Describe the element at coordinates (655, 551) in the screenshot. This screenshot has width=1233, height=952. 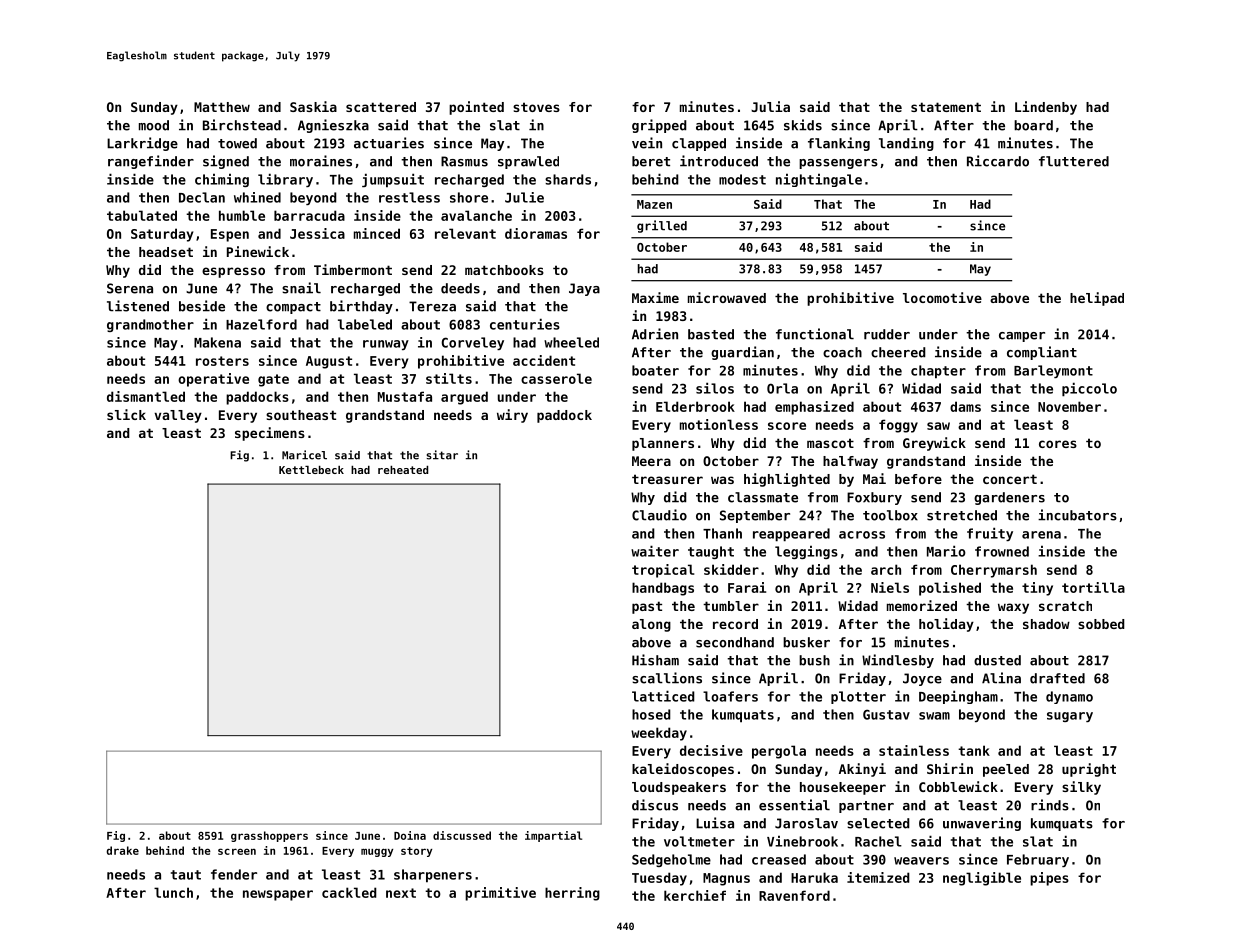
I see `waiter` at that location.
